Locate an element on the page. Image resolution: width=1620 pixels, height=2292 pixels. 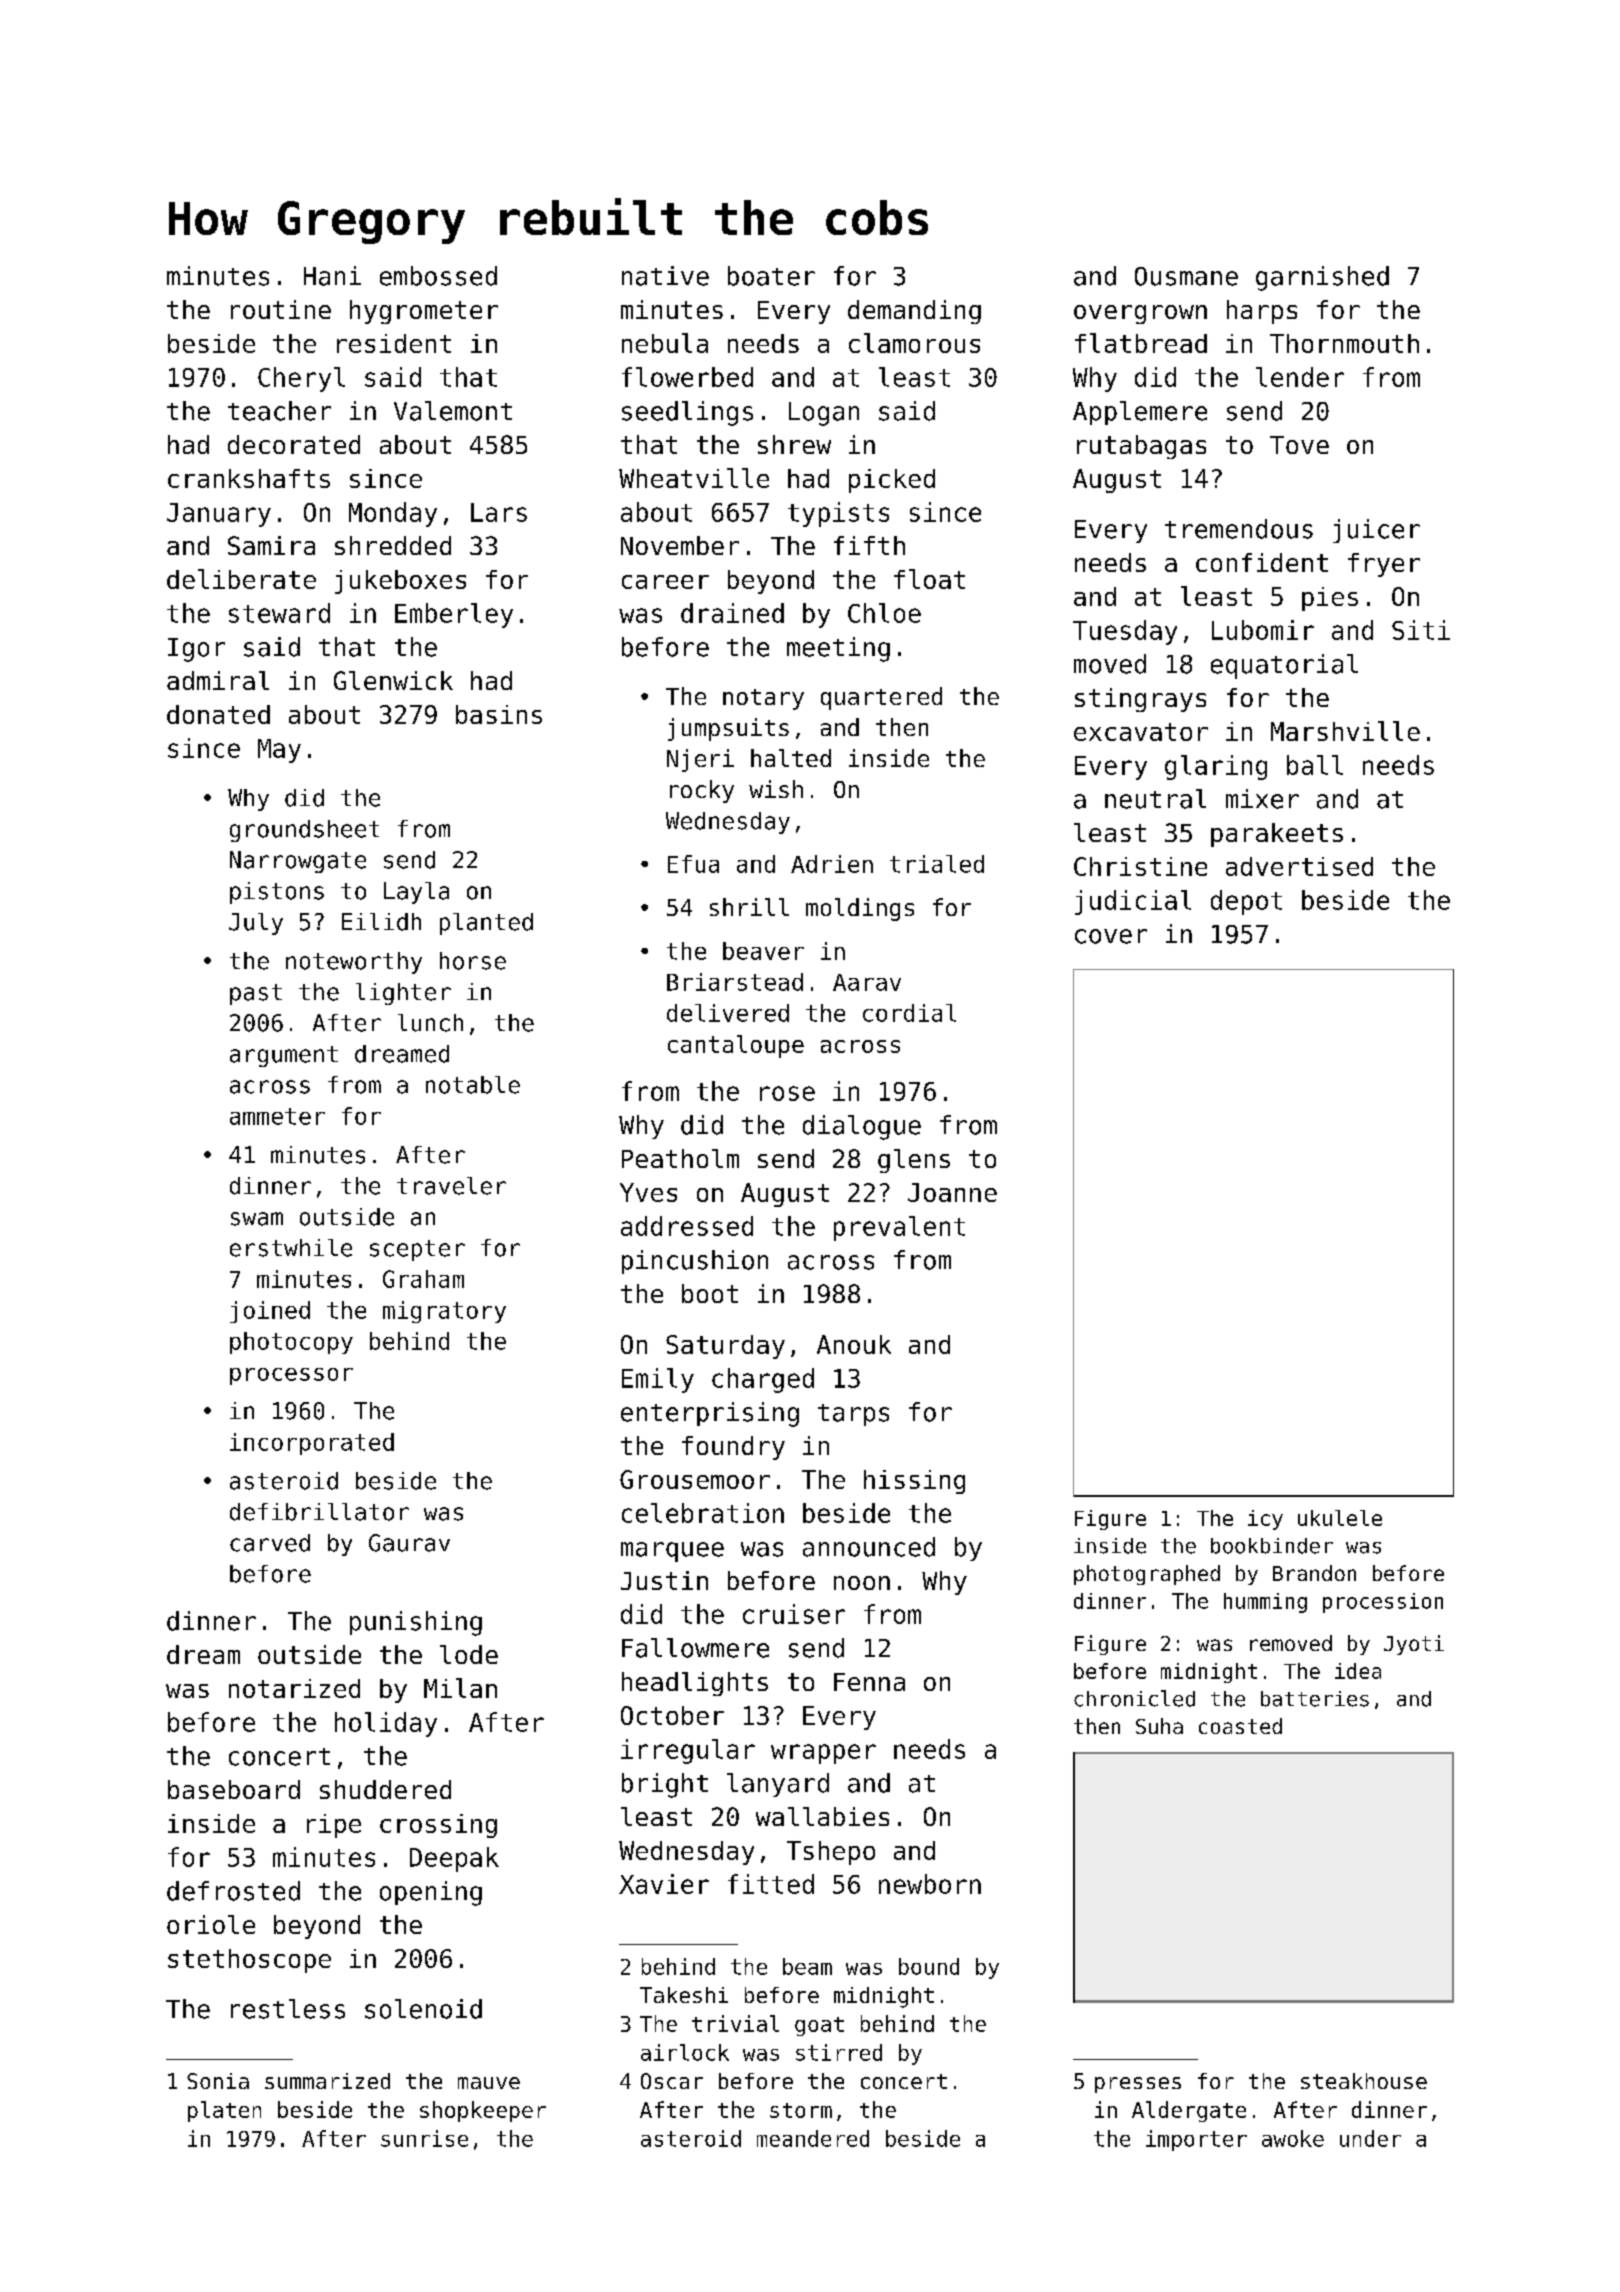
cover is located at coordinates (1111, 936).
